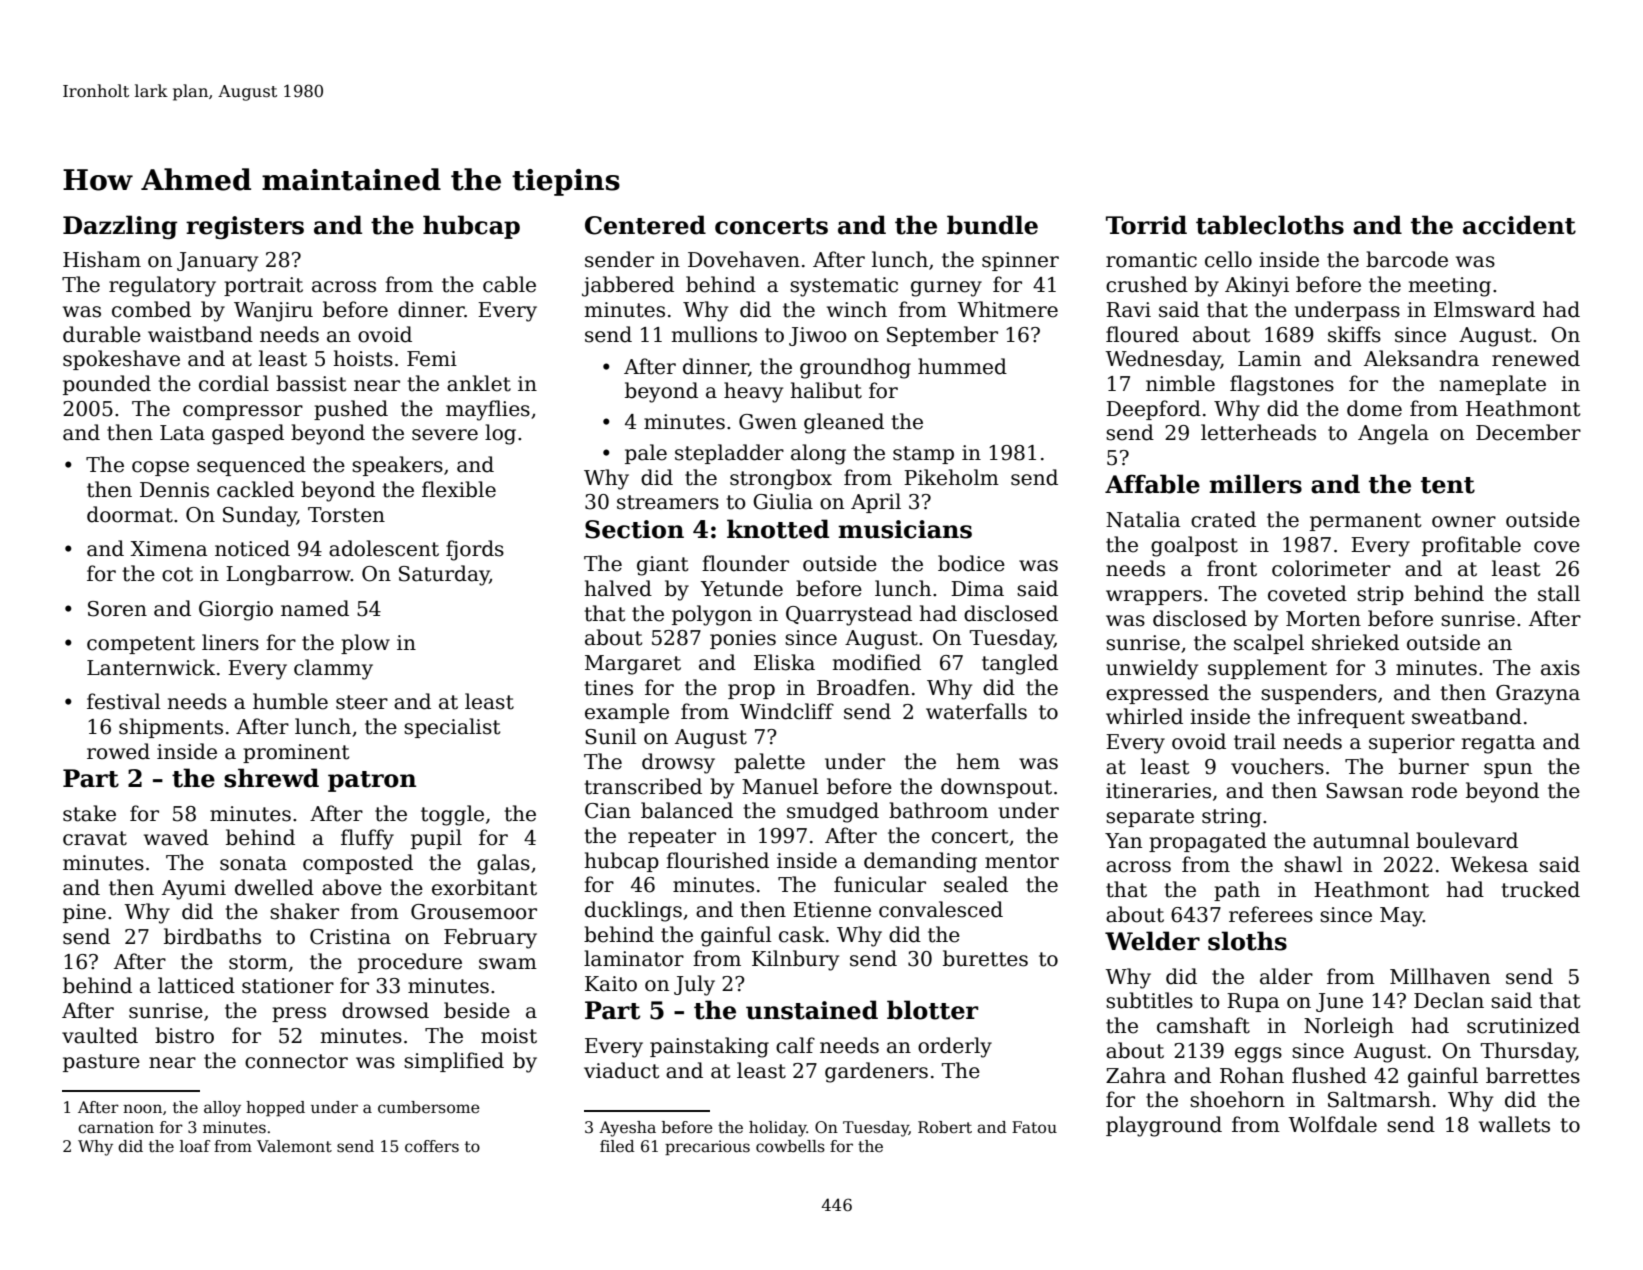  Describe the element at coordinates (367, 839) in the page. I see `fluffy` at that location.
